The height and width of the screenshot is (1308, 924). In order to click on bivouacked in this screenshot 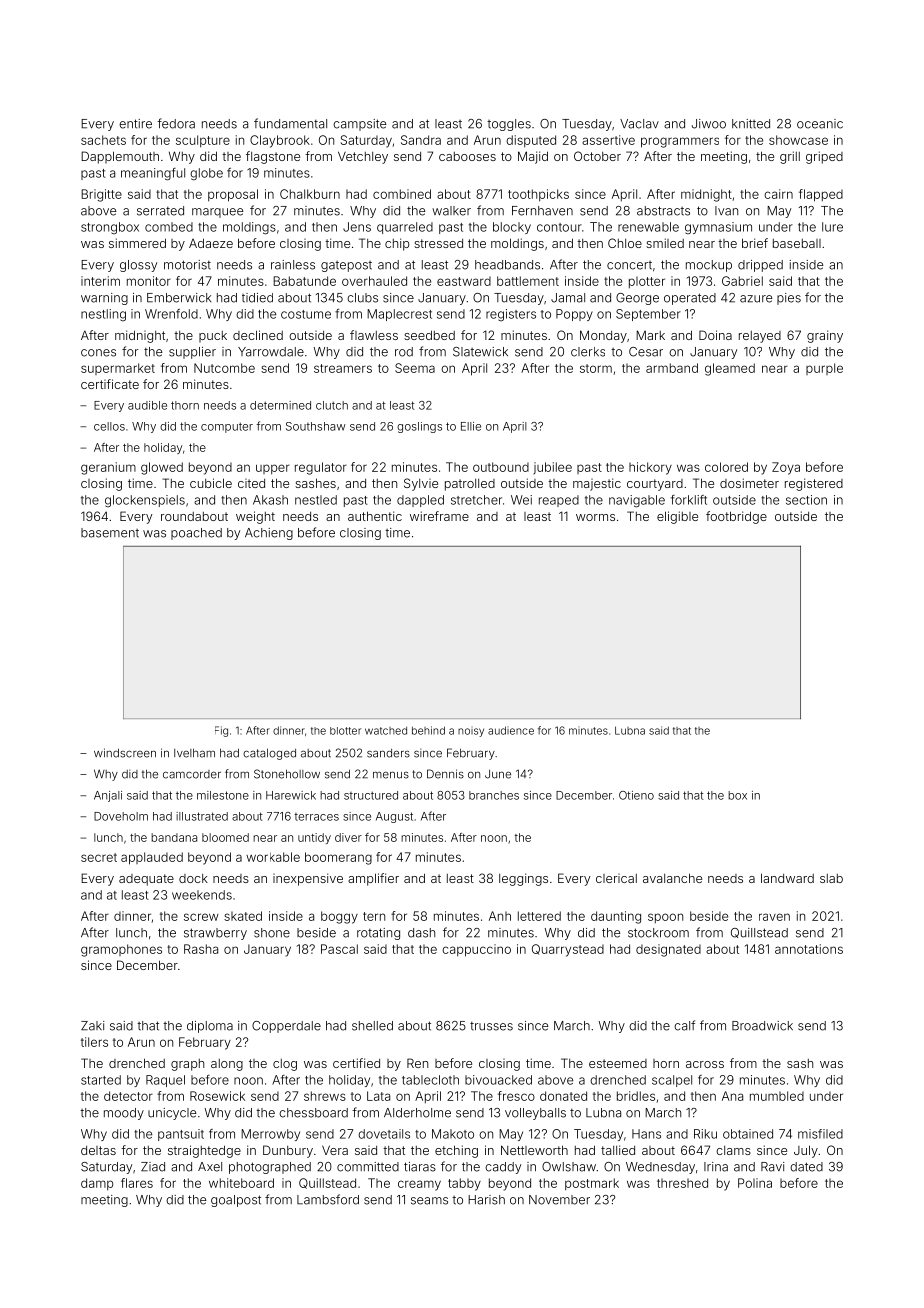, I will do `click(498, 1080)`.
